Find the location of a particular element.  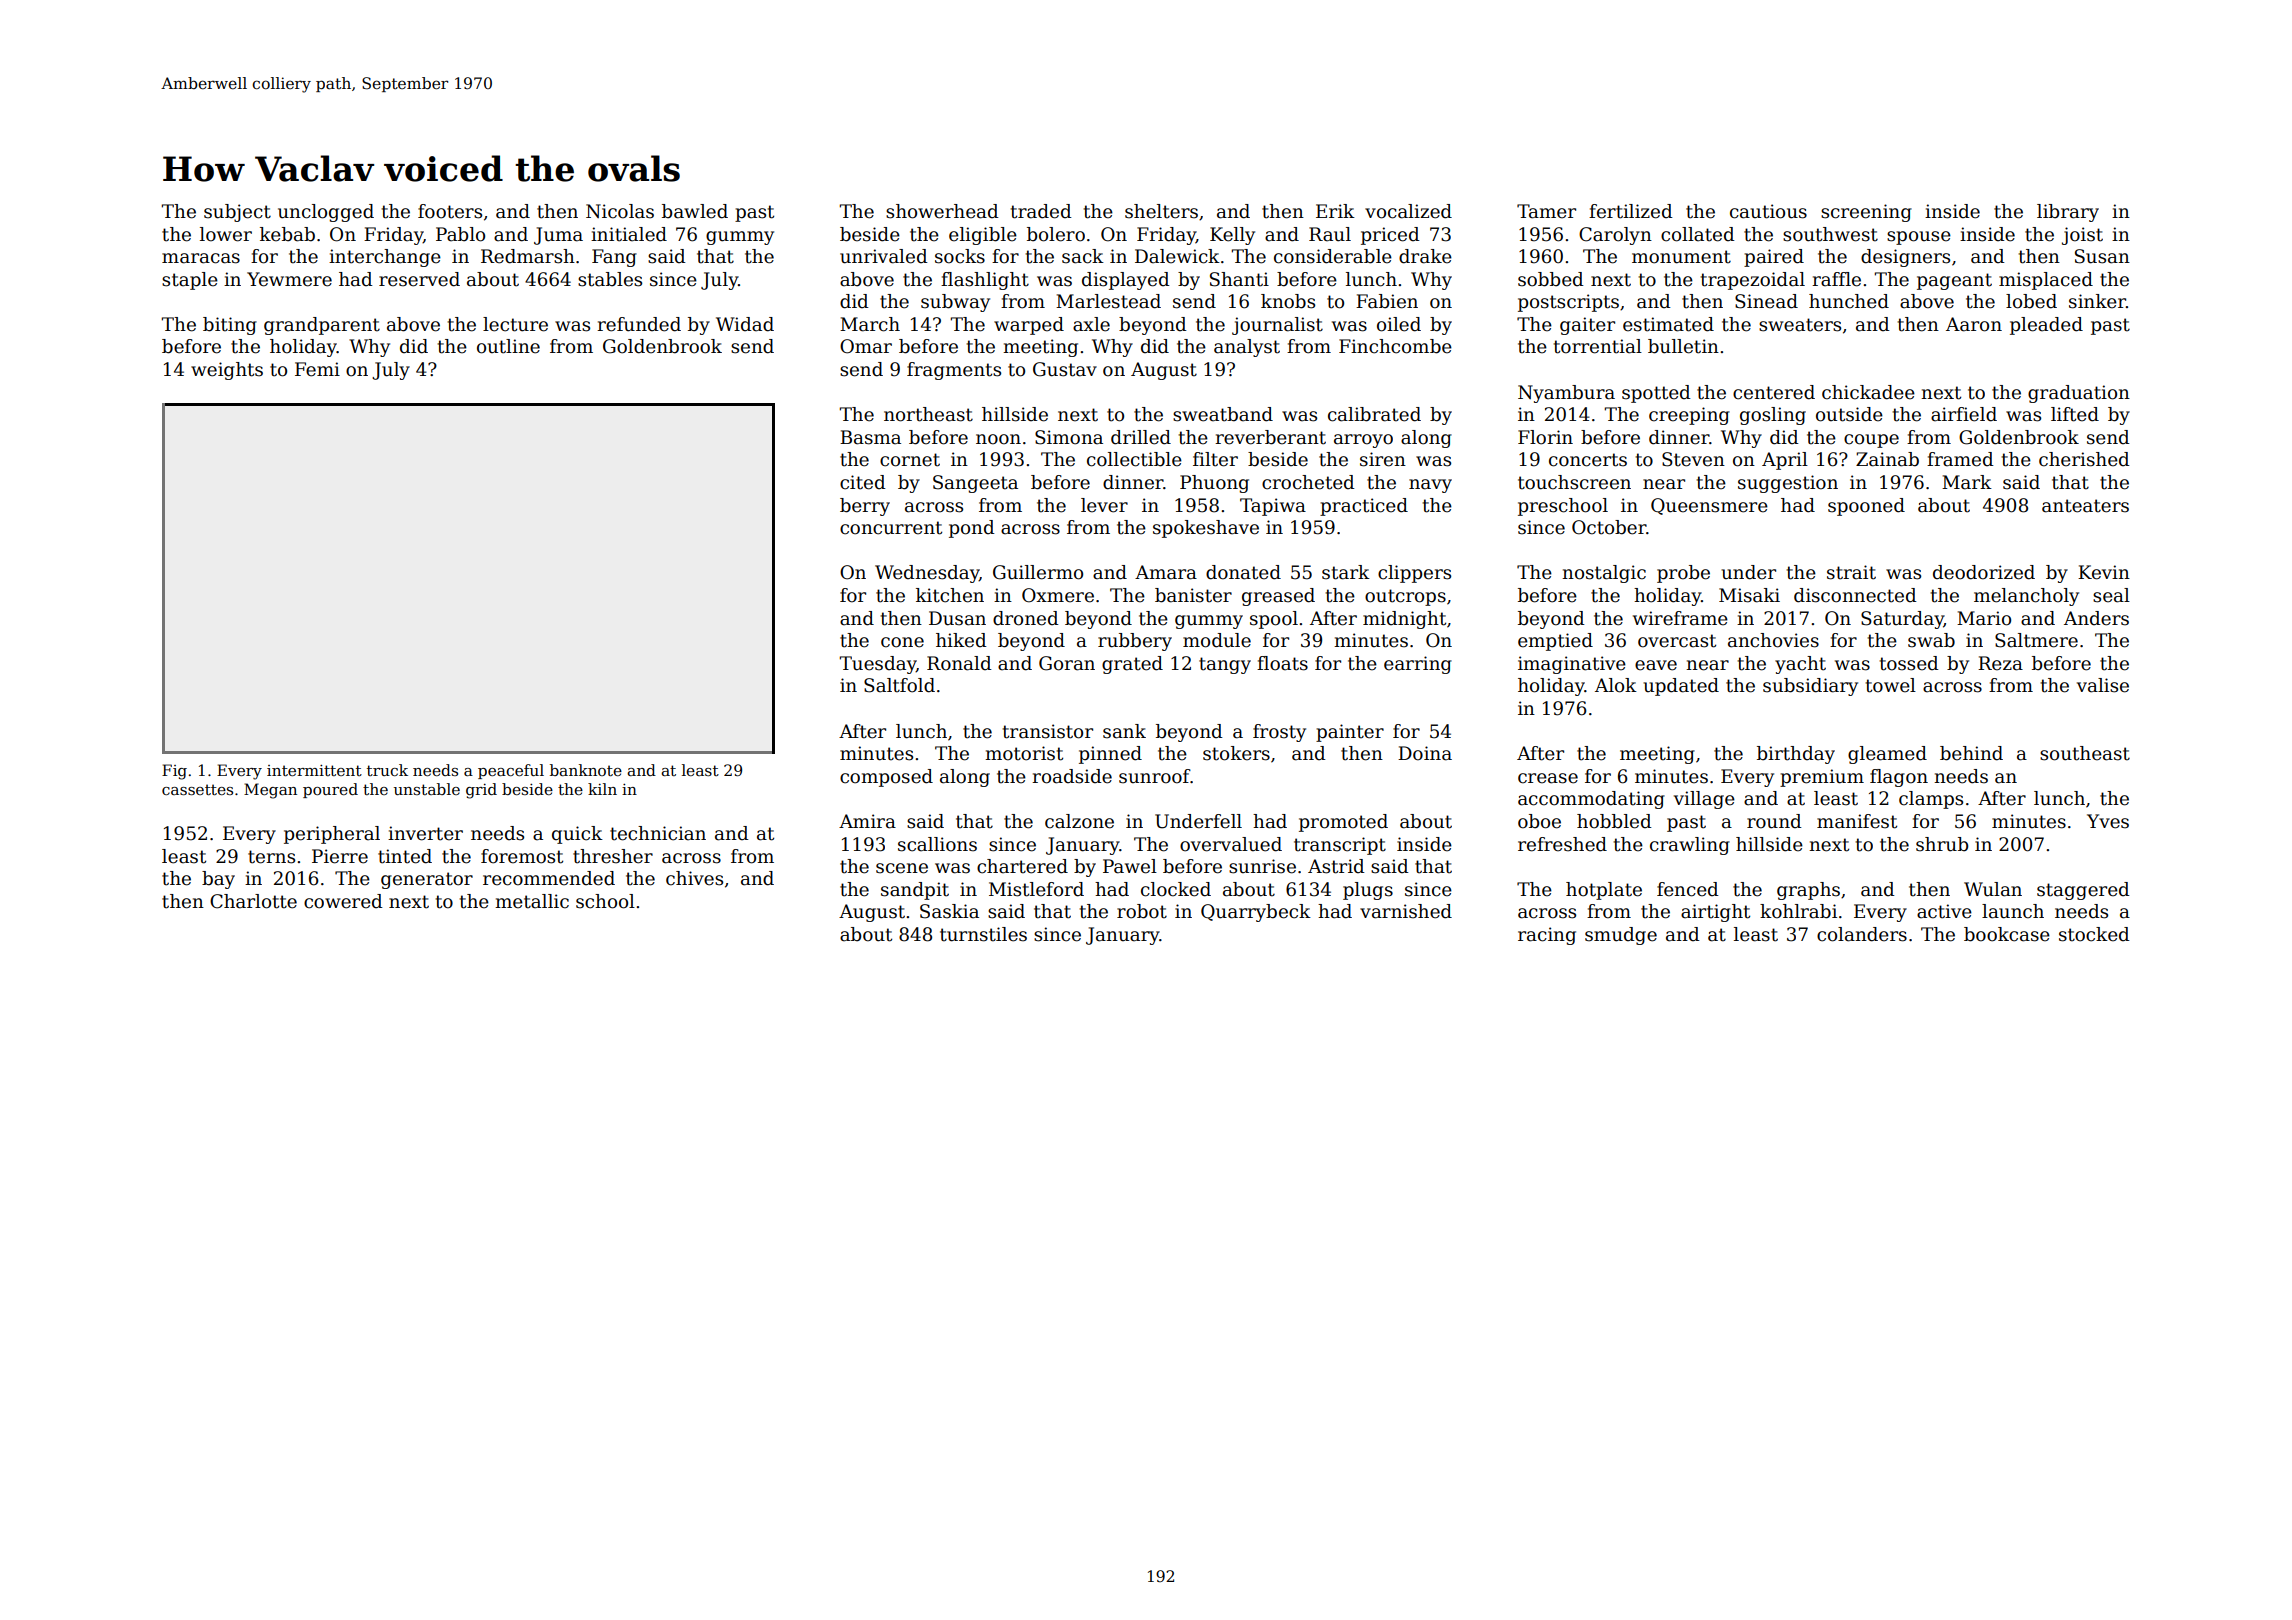

Nicolas is located at coordinates (620, 211).
